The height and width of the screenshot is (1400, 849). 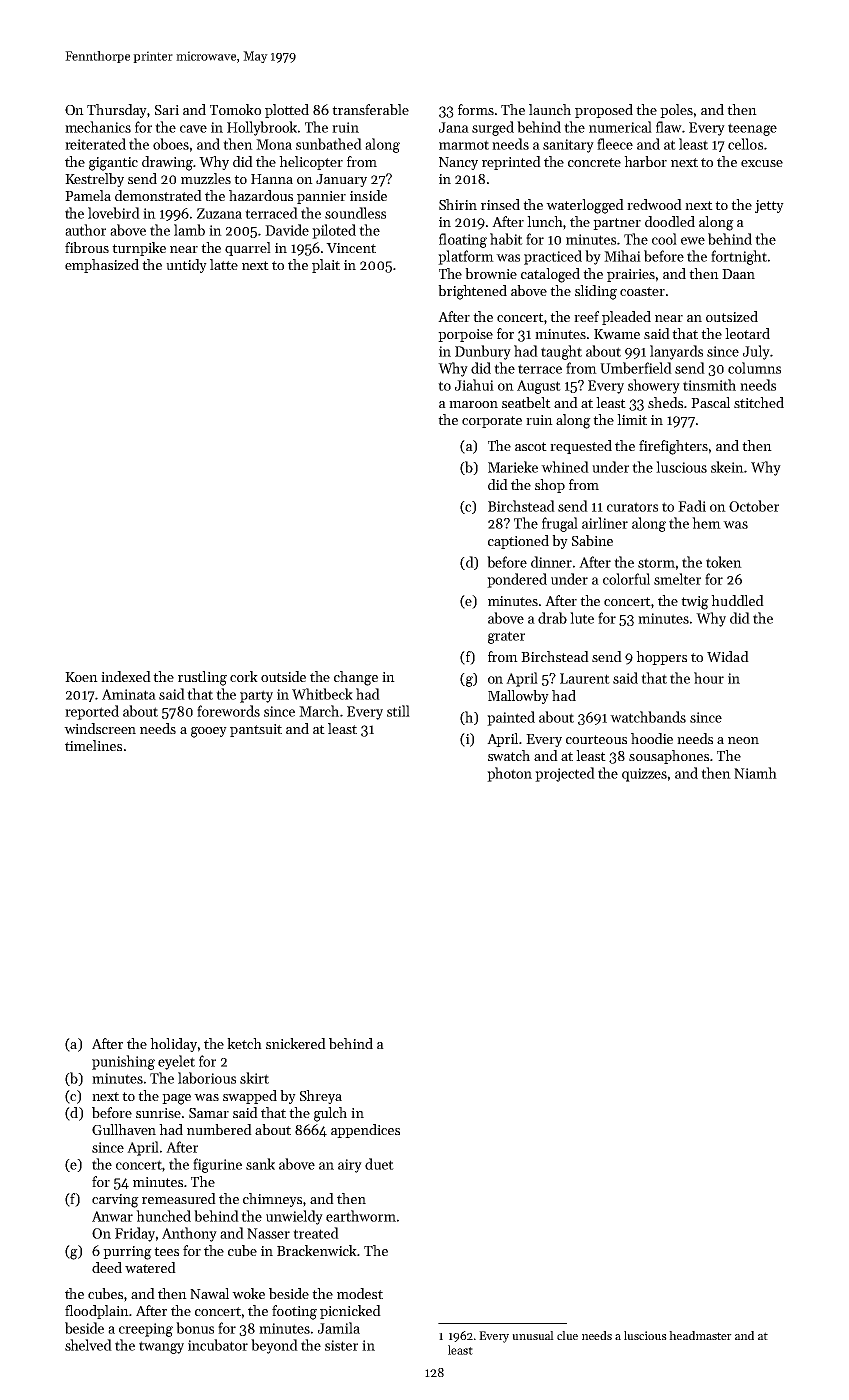 I want to click on July, so click(x=756, y=352).
